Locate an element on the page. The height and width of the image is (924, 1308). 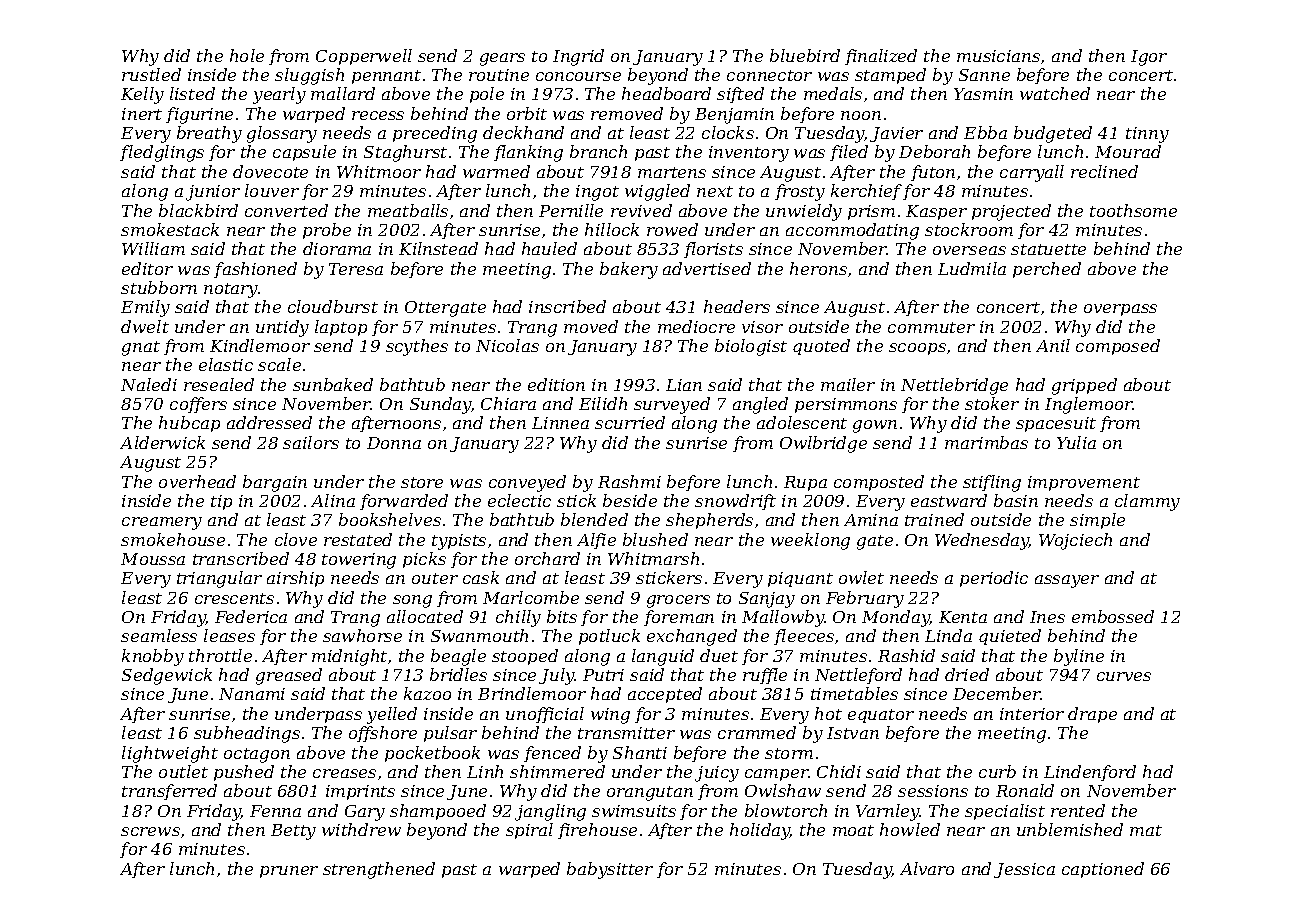
pruner is located at coordinates (289, 872).
